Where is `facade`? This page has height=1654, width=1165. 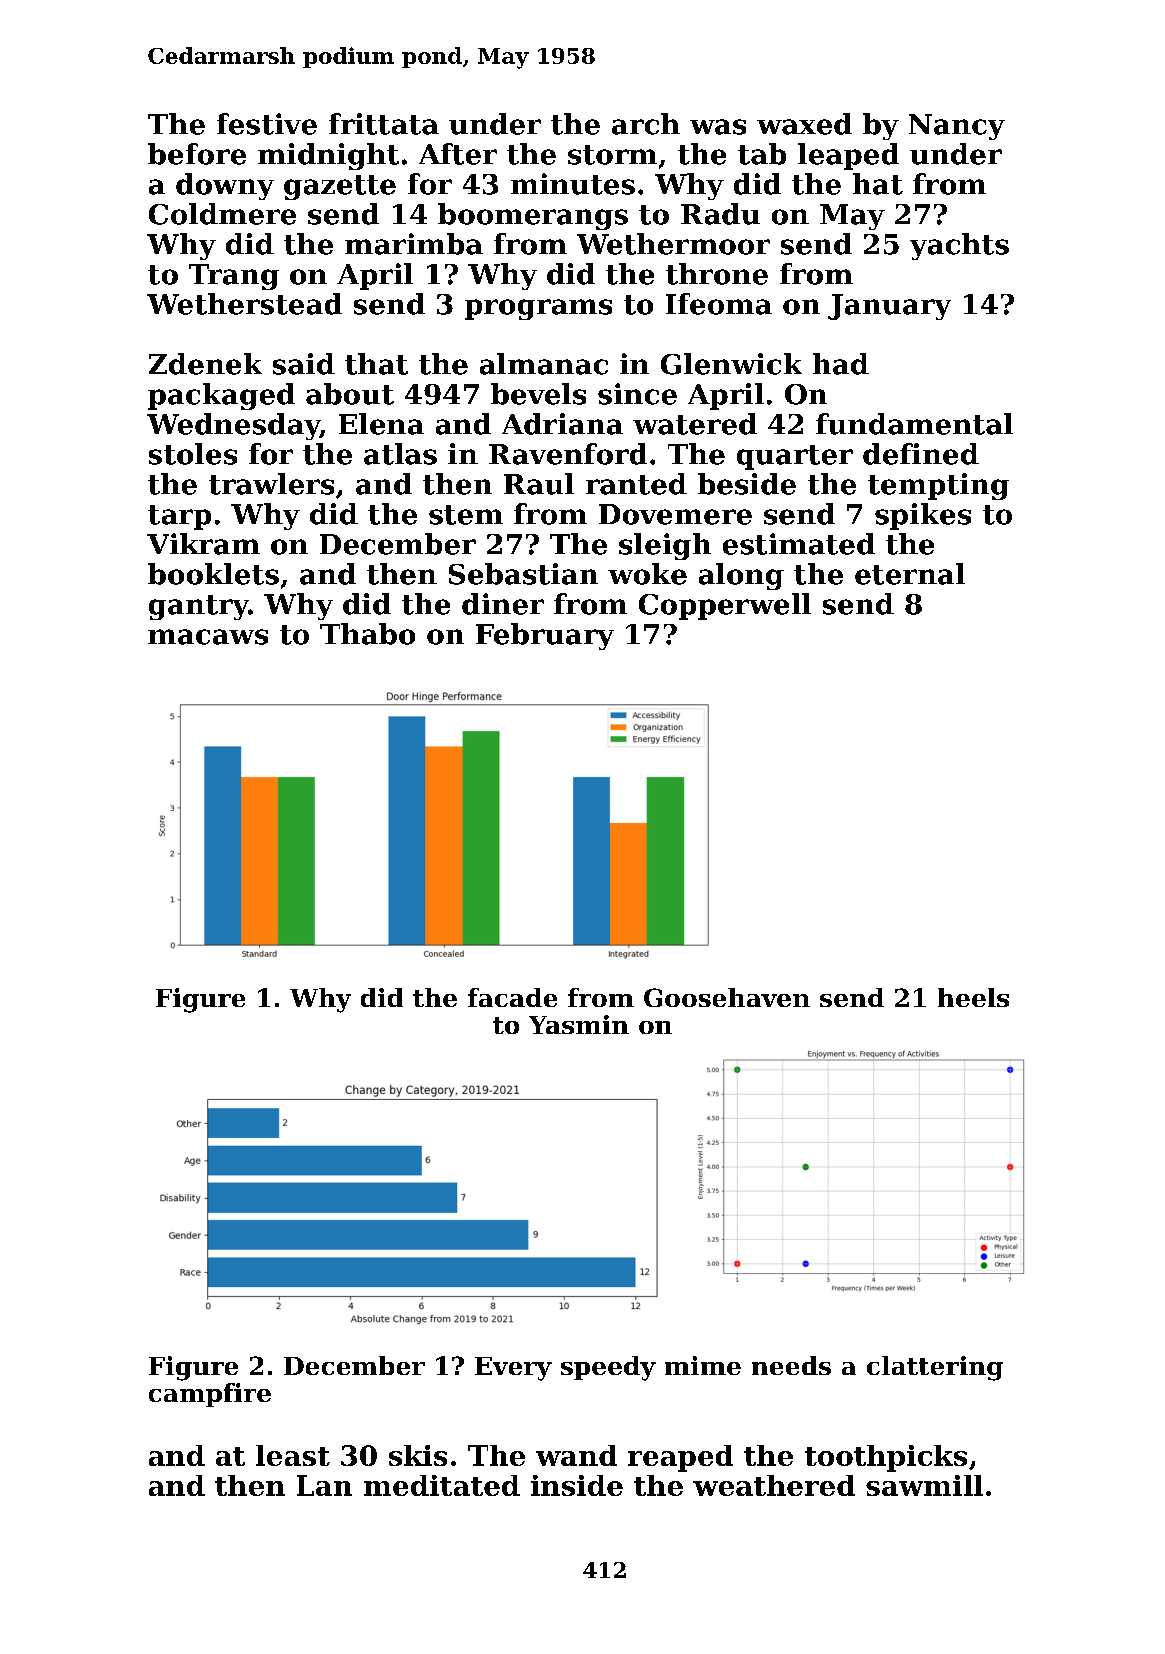
facade is located at coordinates (512, 997).
